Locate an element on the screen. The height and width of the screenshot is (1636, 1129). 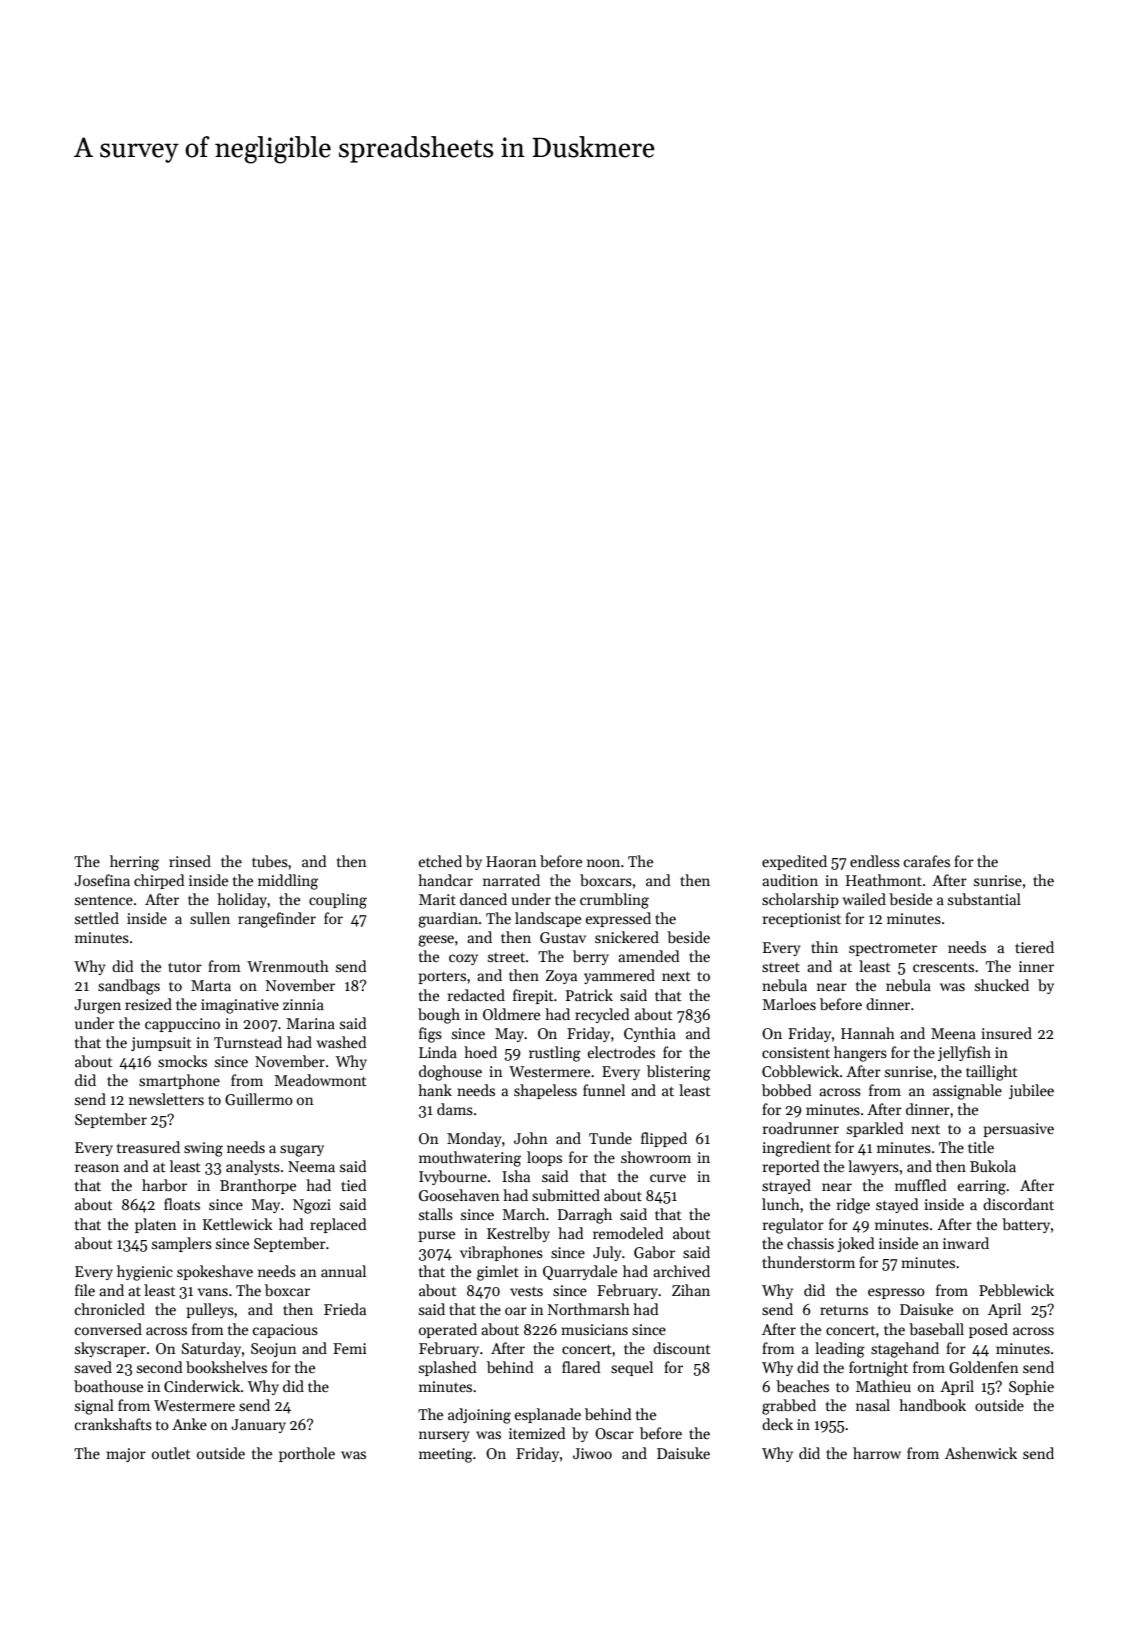
endless is located at coordinates (875, 861).
